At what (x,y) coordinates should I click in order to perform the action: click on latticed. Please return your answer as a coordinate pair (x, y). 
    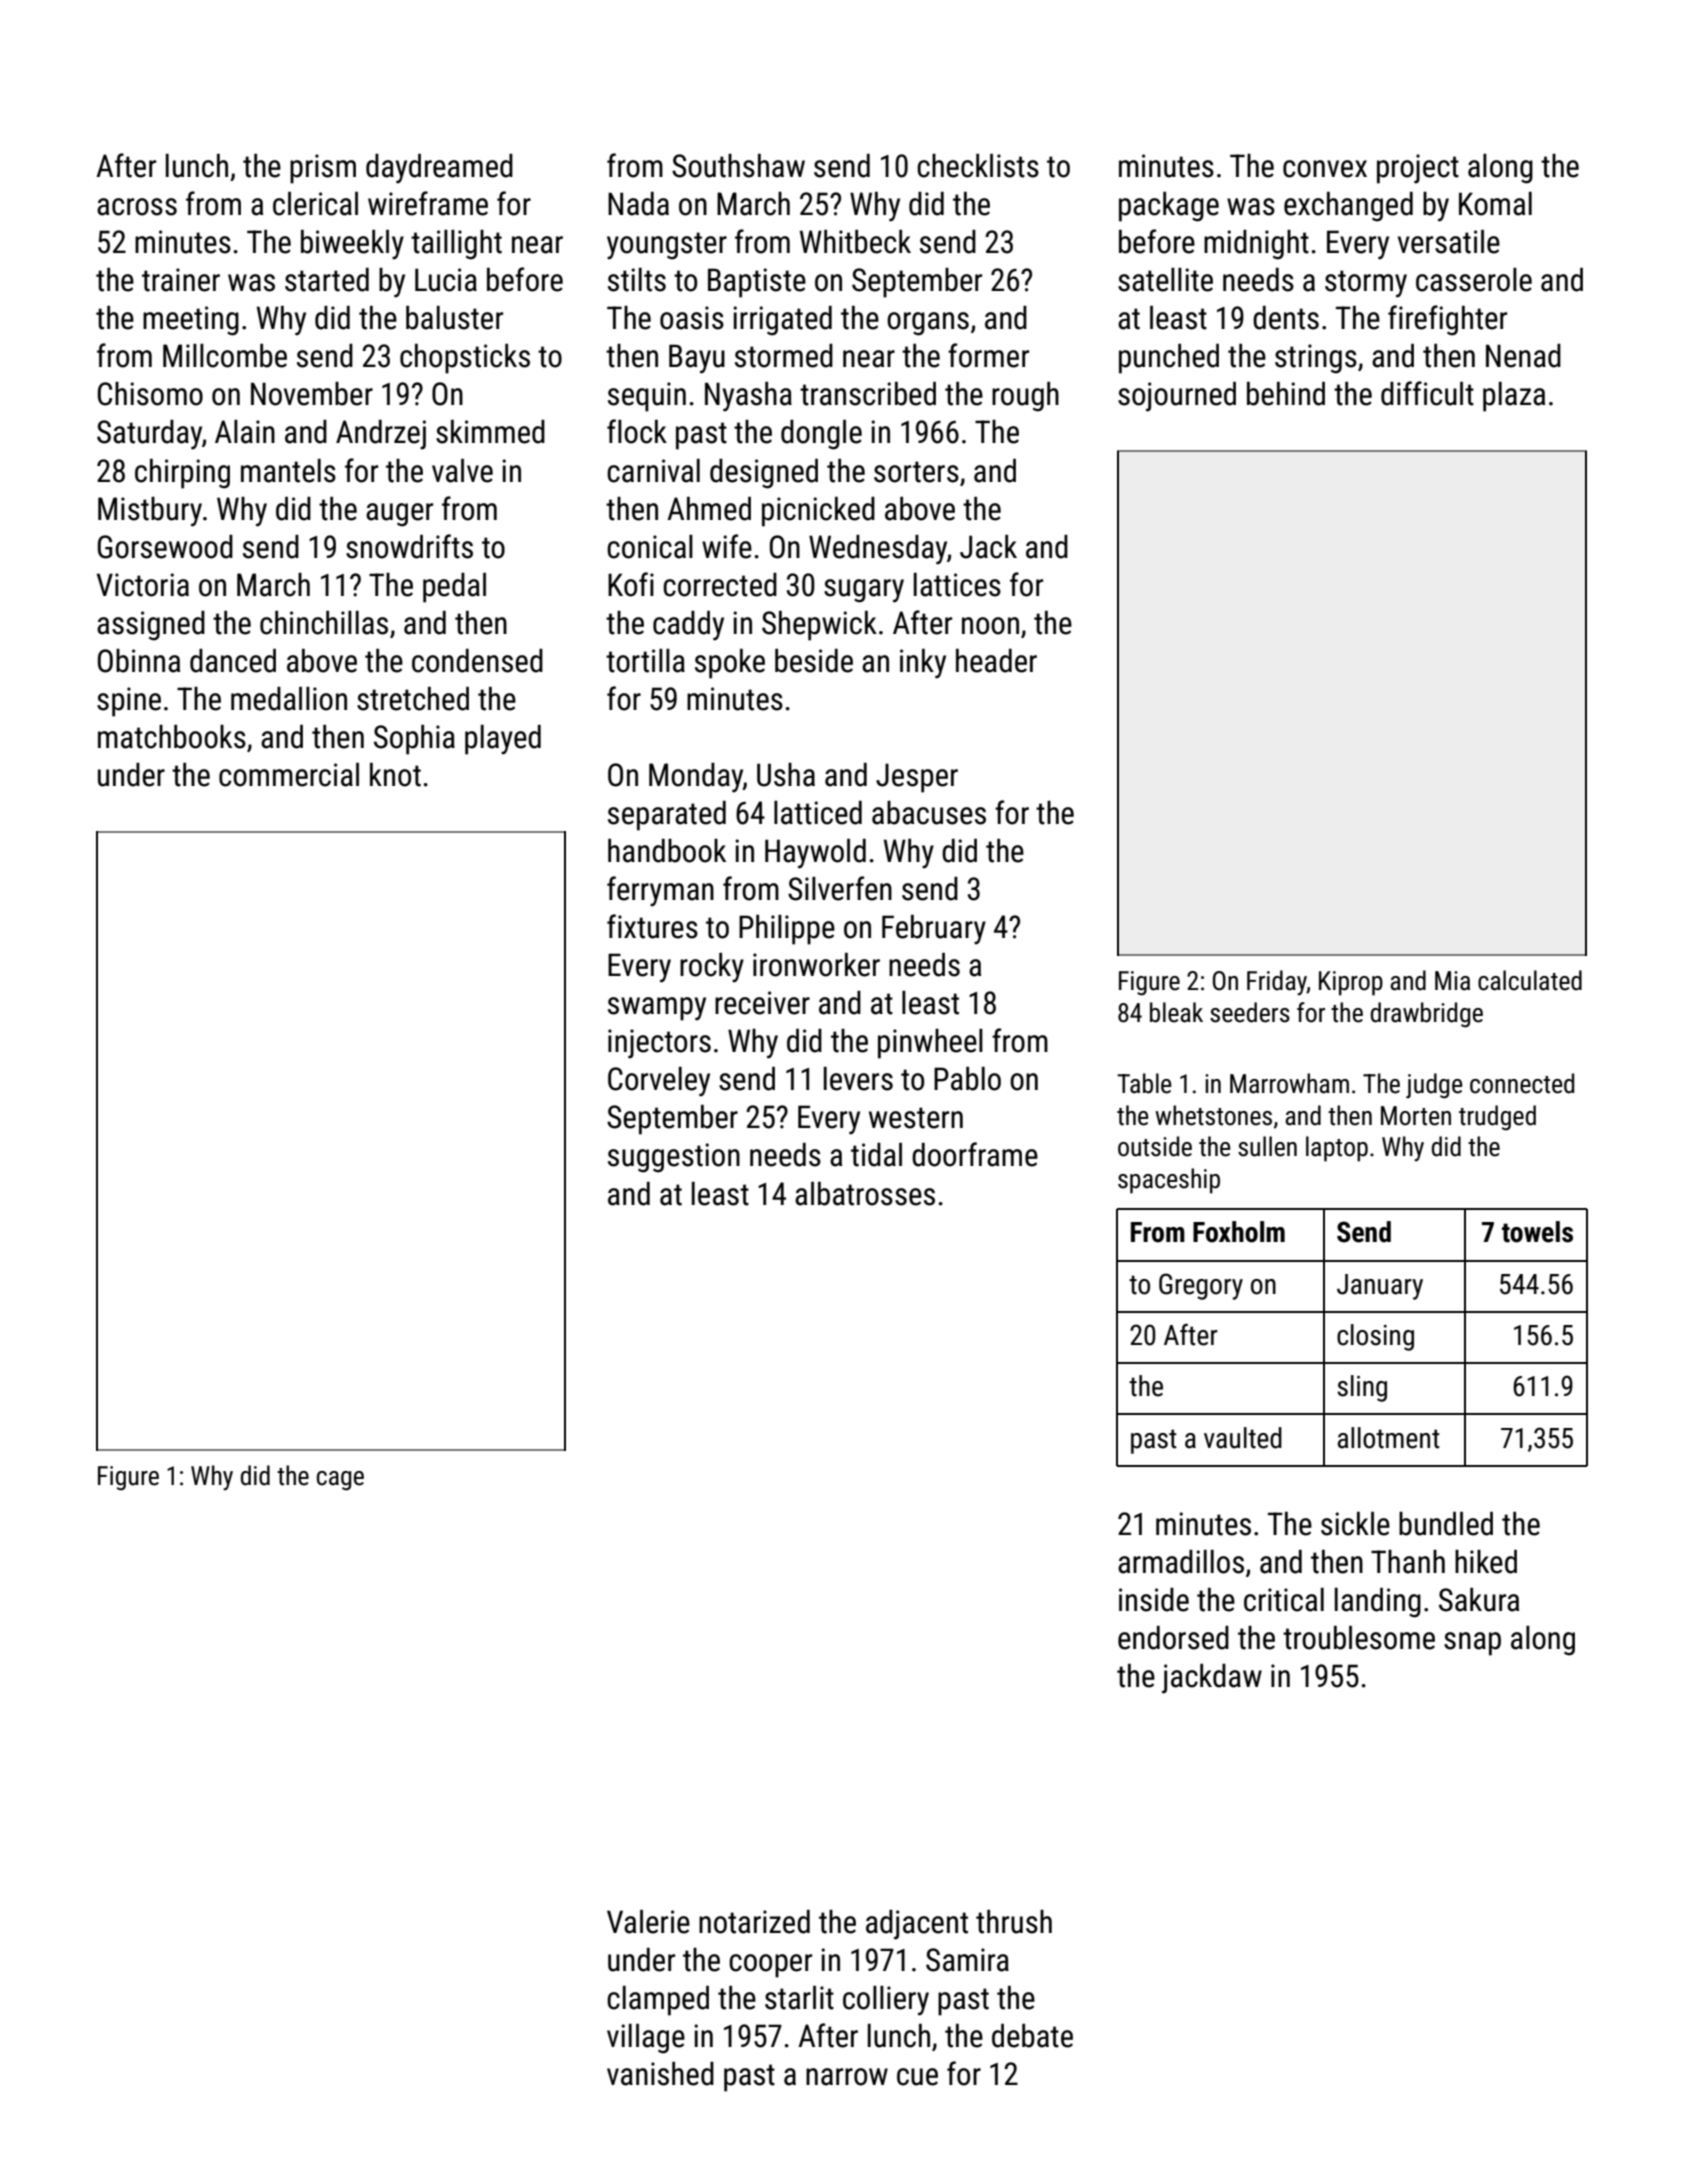
    Looking at the image, I should click on (818, 813).
